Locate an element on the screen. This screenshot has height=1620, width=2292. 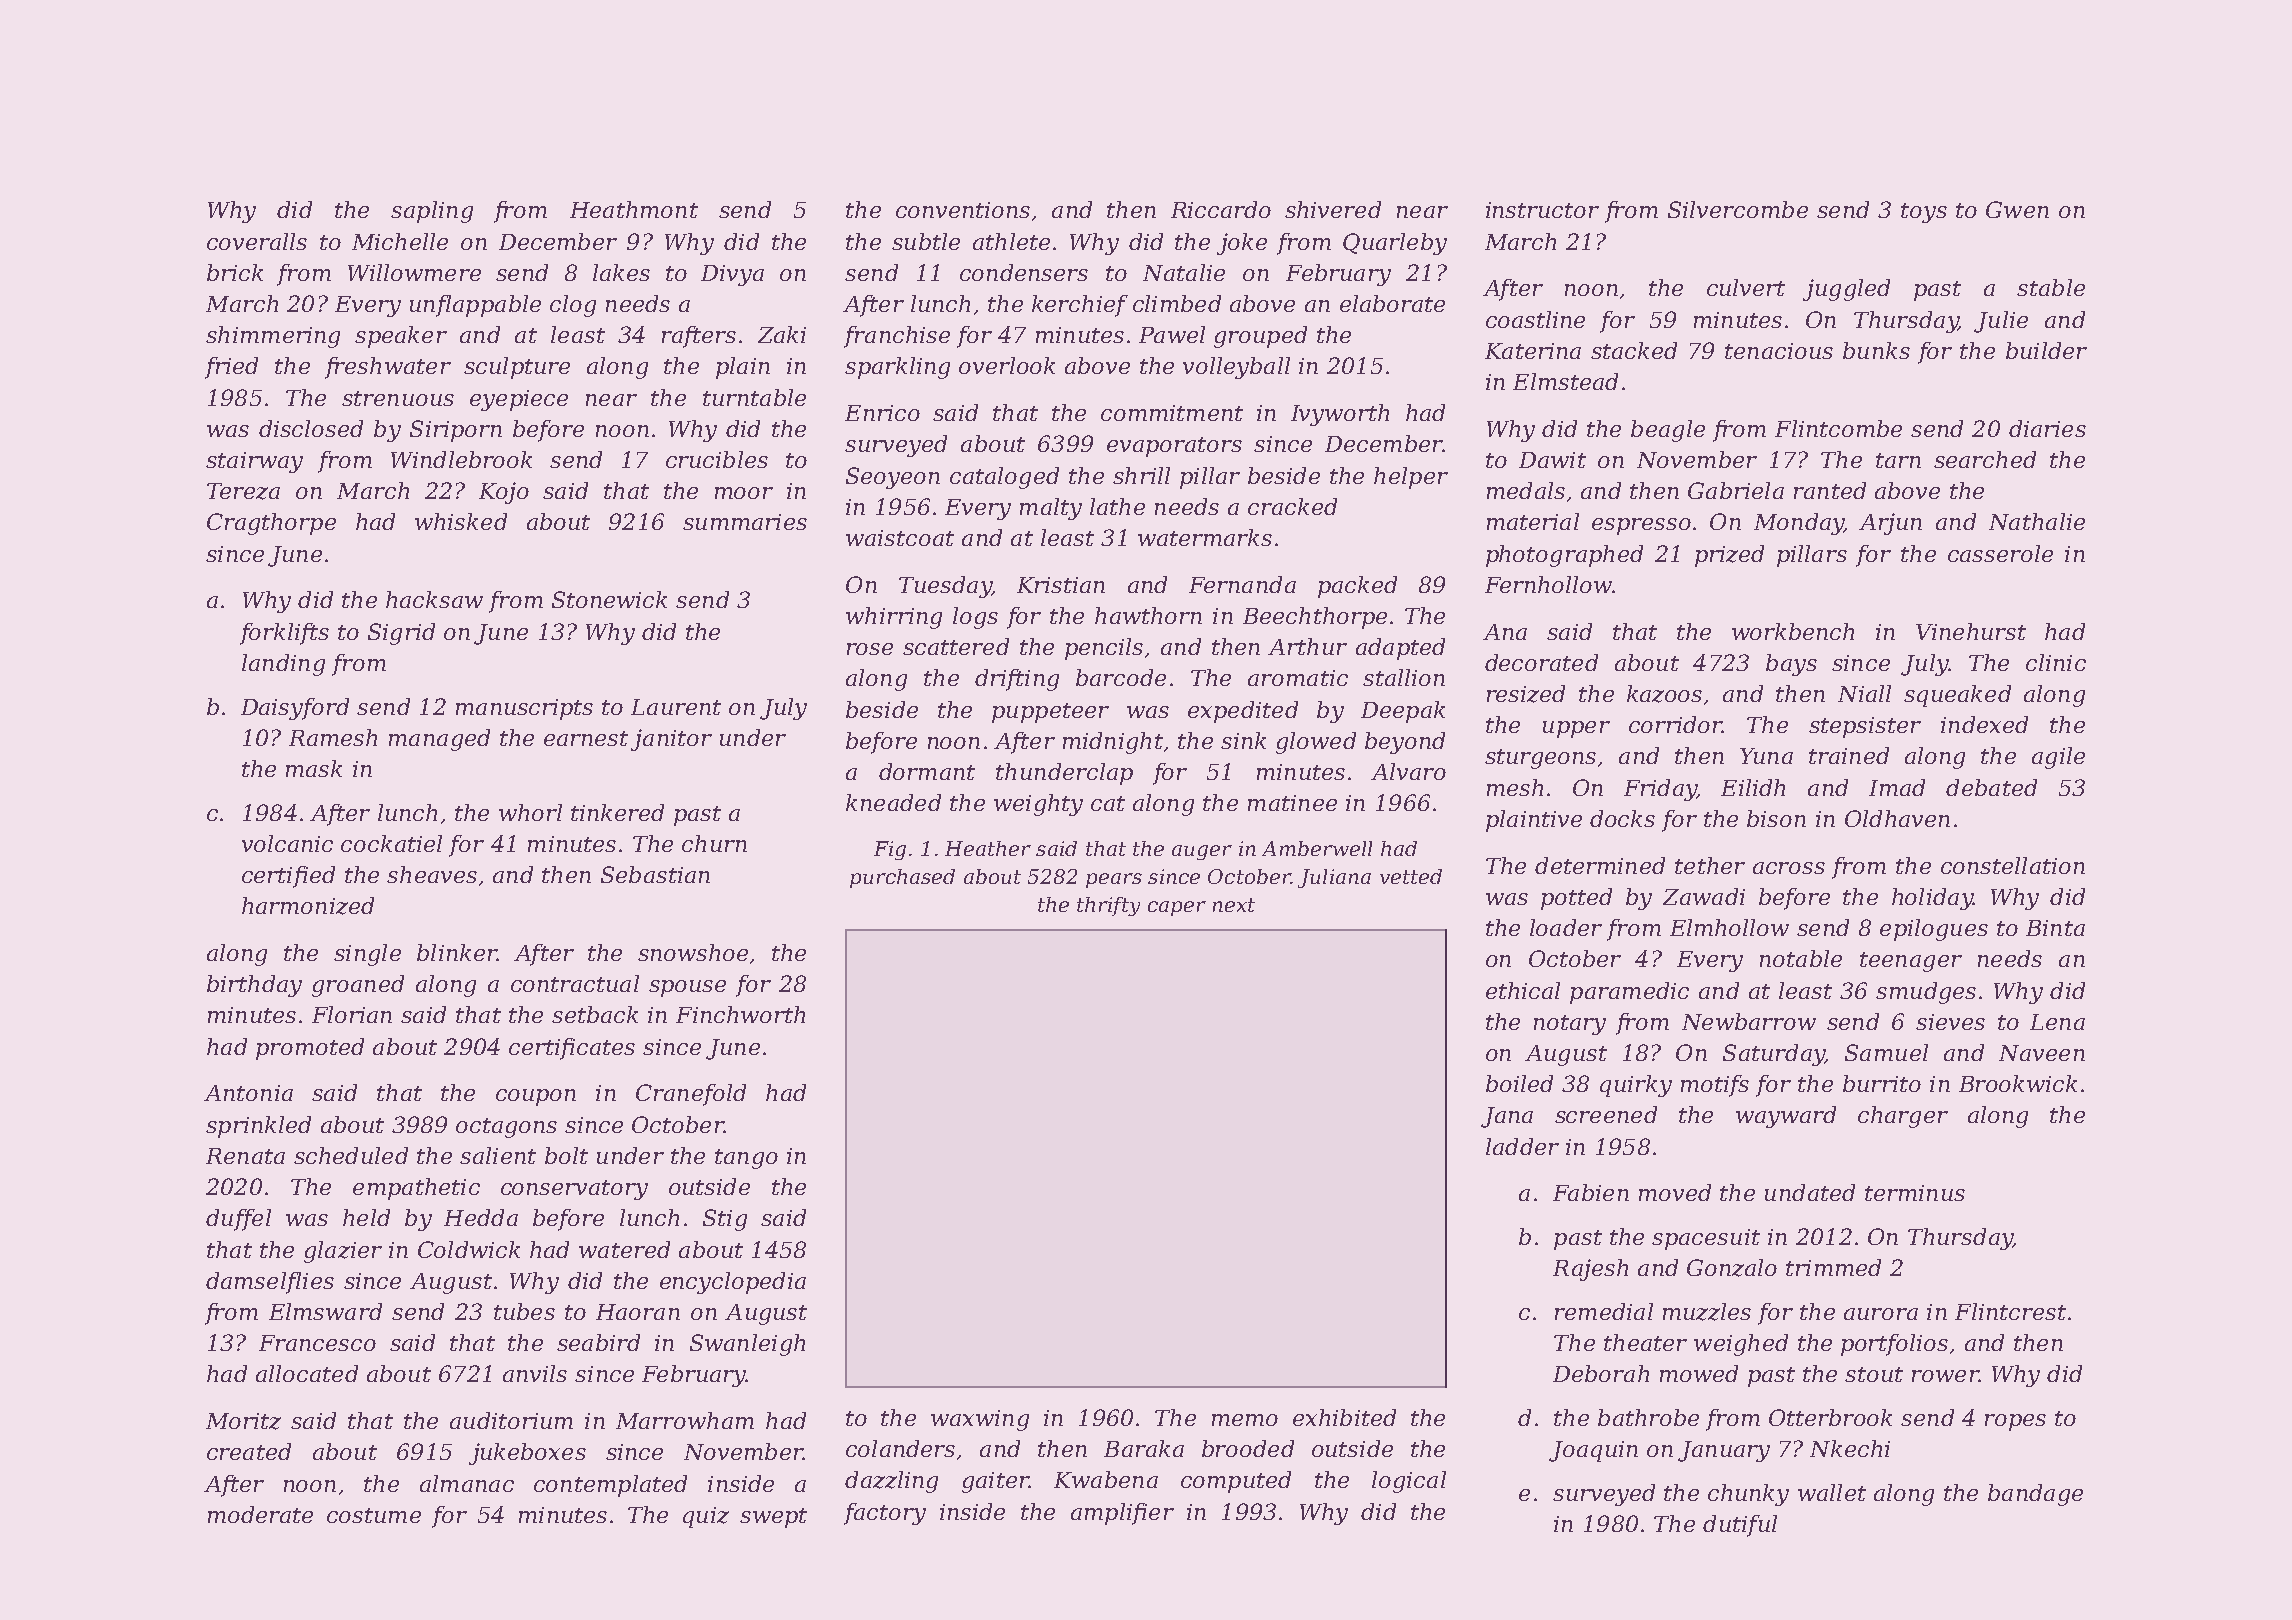
Sebastian is located at coordinates (655, 874).
